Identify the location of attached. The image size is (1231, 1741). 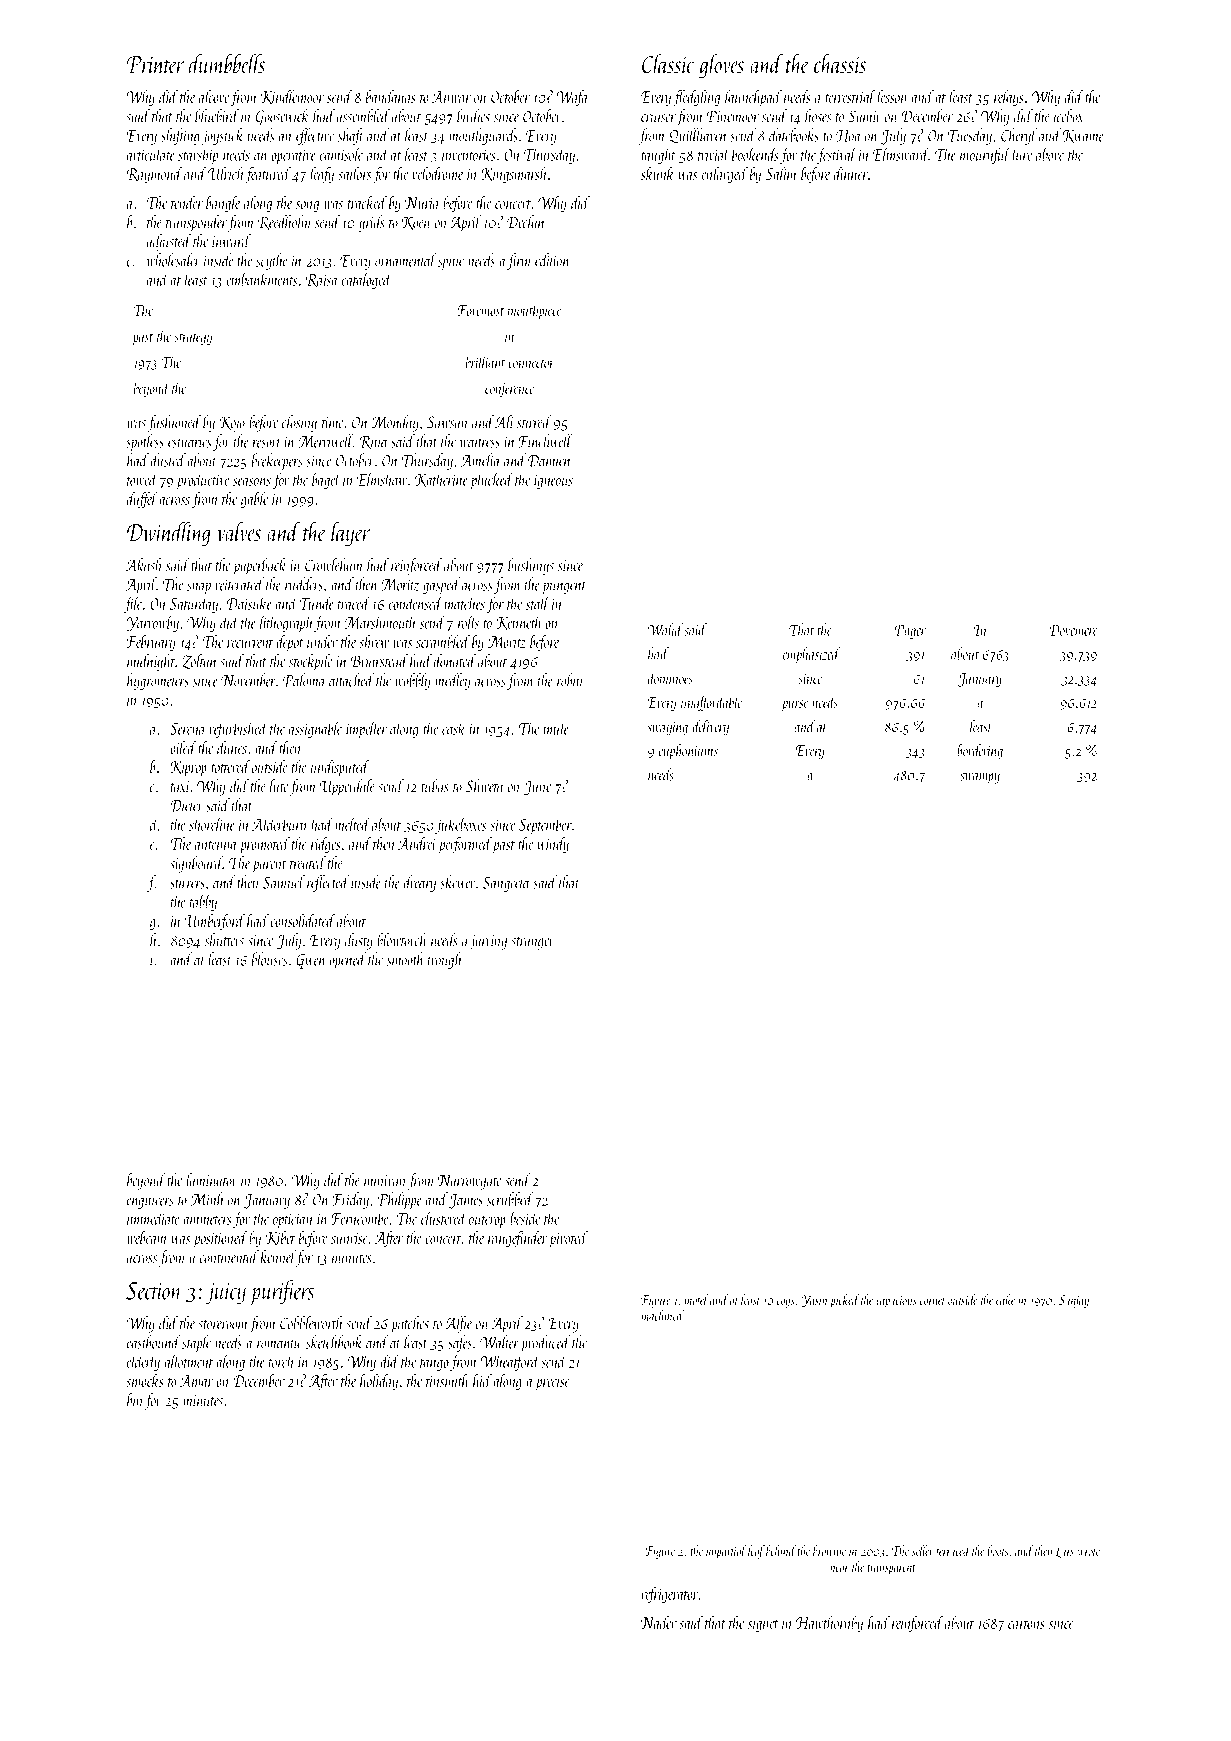
(351, 680).
